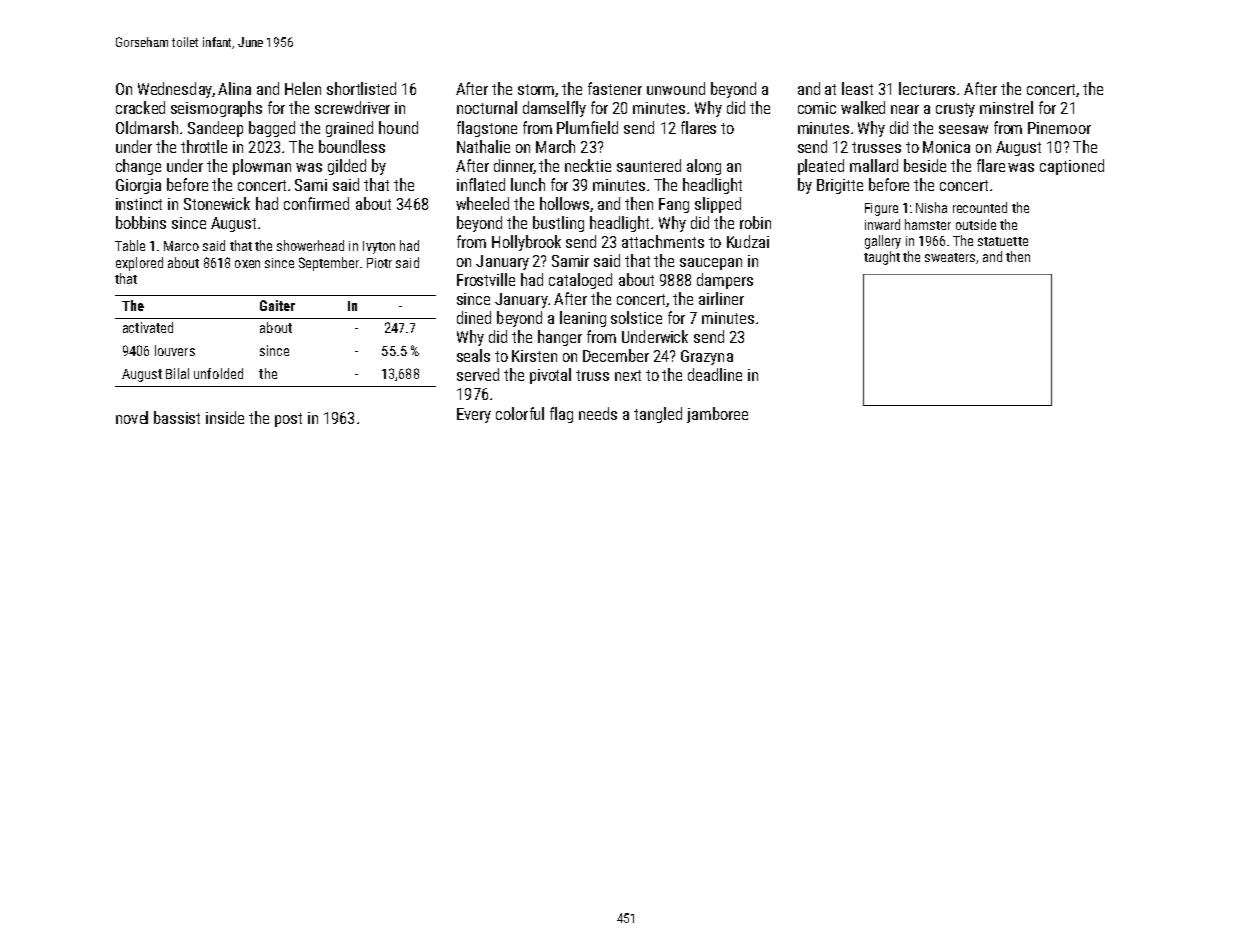 The width and height of the image is (1233, 952). I want to click on inflated, so click(481, 184).
